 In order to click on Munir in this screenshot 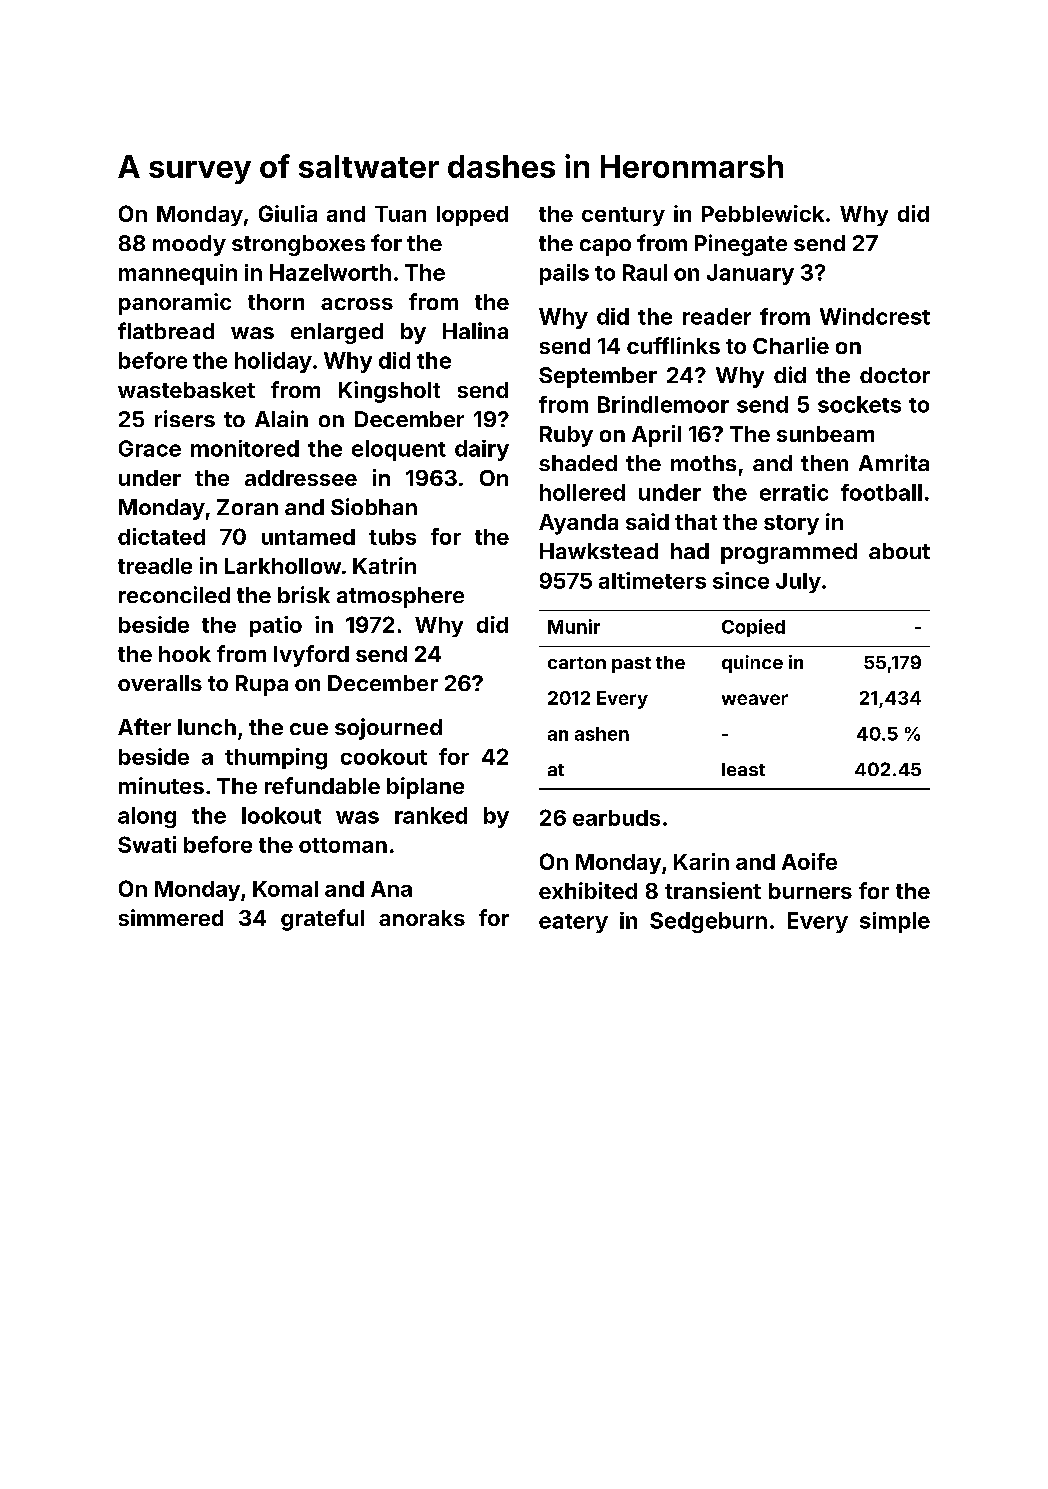, I will do `click(574, 626)`.
